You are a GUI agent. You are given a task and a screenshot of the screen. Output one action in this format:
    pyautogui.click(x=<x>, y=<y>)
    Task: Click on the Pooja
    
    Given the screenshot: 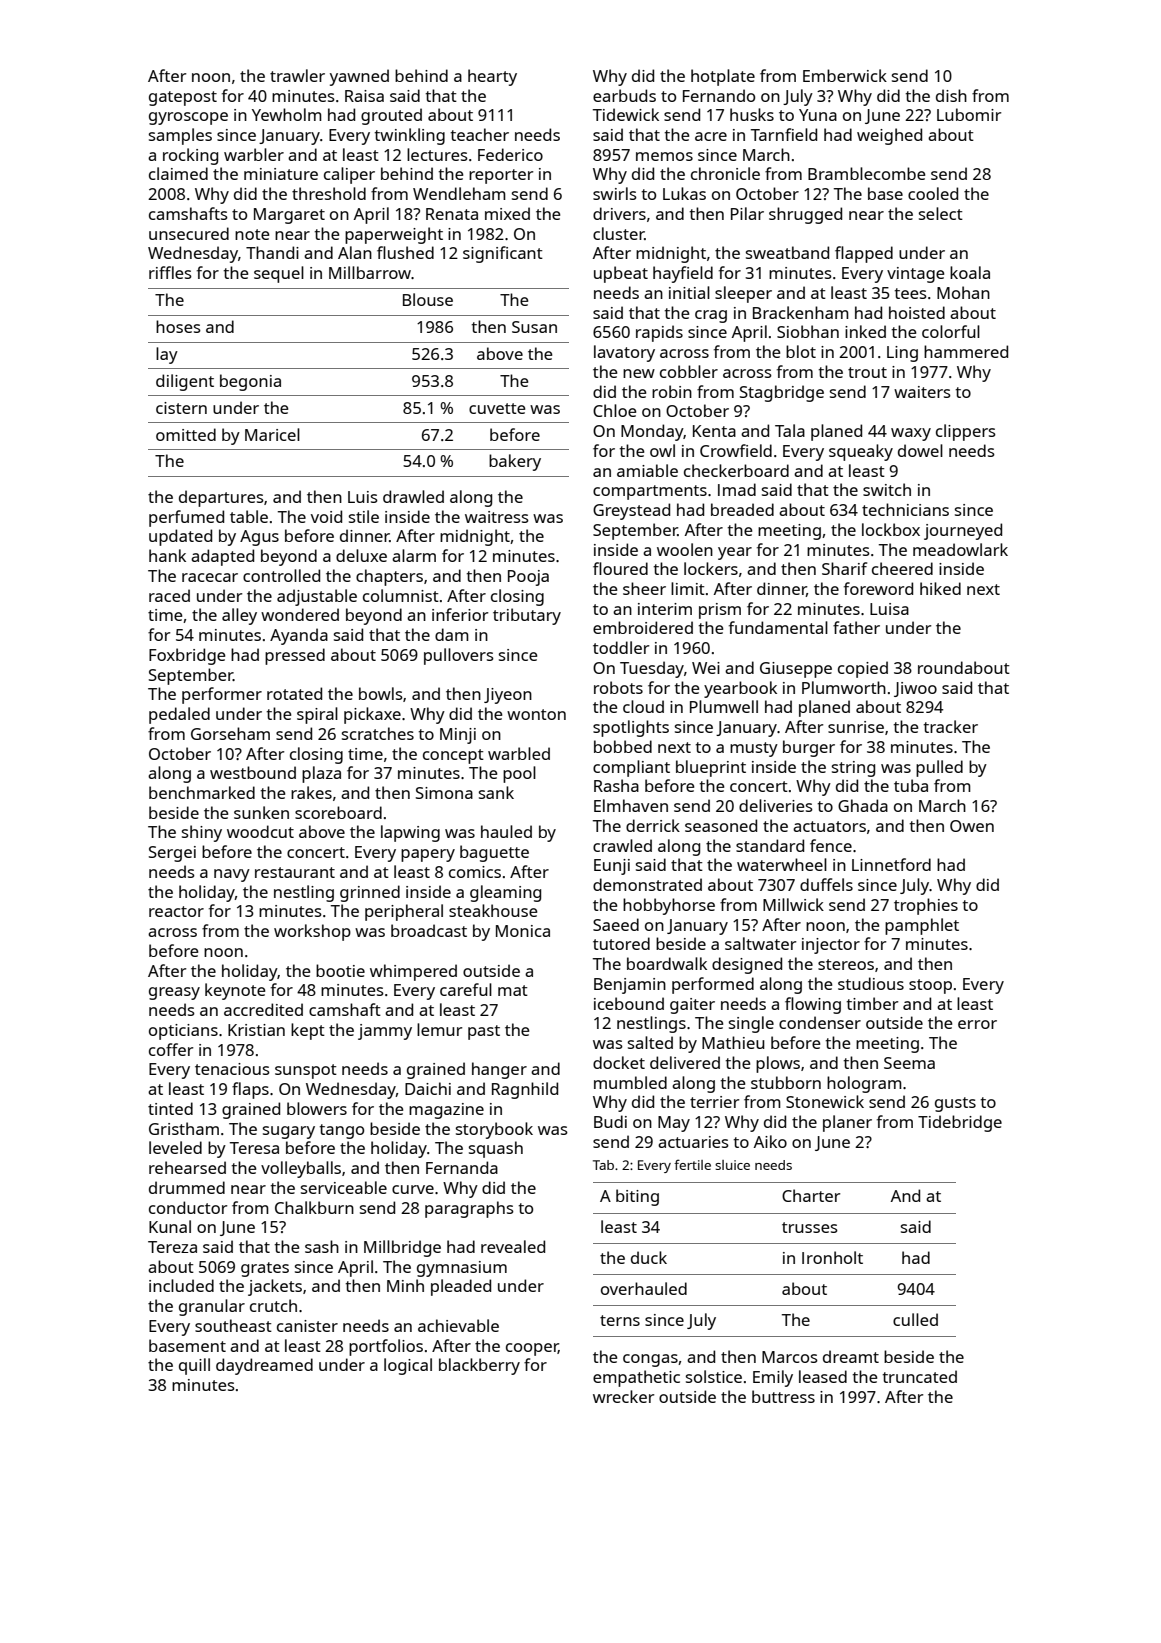 What is the action you would take?
    pyautogui.click(x=528, y=578)
